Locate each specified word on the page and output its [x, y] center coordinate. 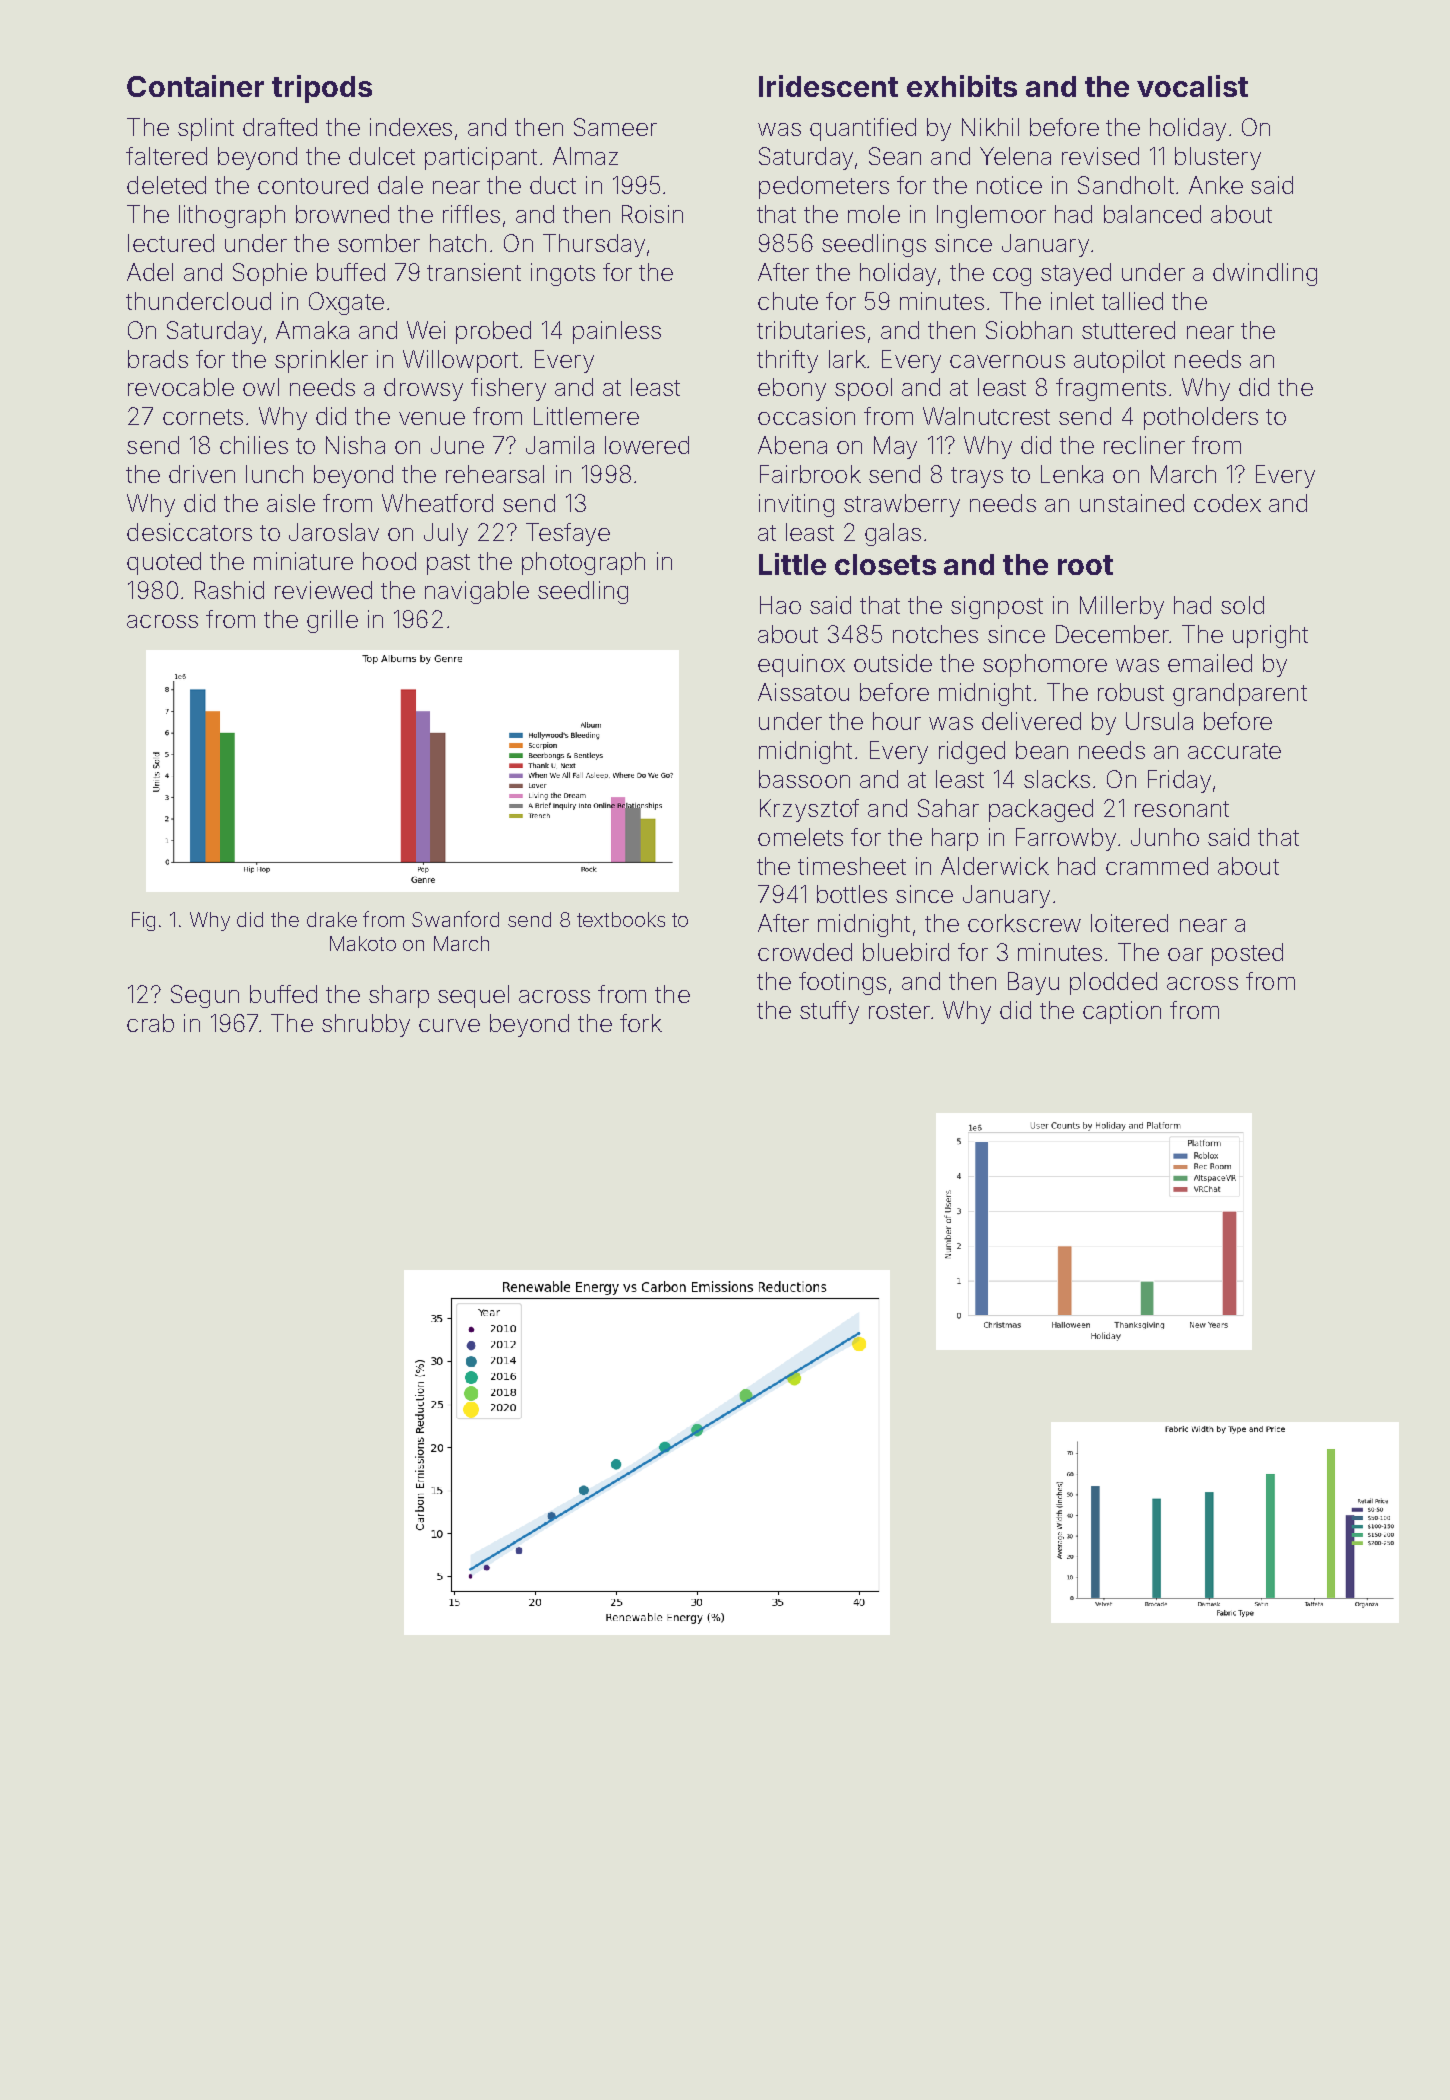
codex [1227, 503]
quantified [863, 129]
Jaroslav [334, 532]
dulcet [382, 156]
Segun [205, 996]
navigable [477, 592]
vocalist [1192, 86]
